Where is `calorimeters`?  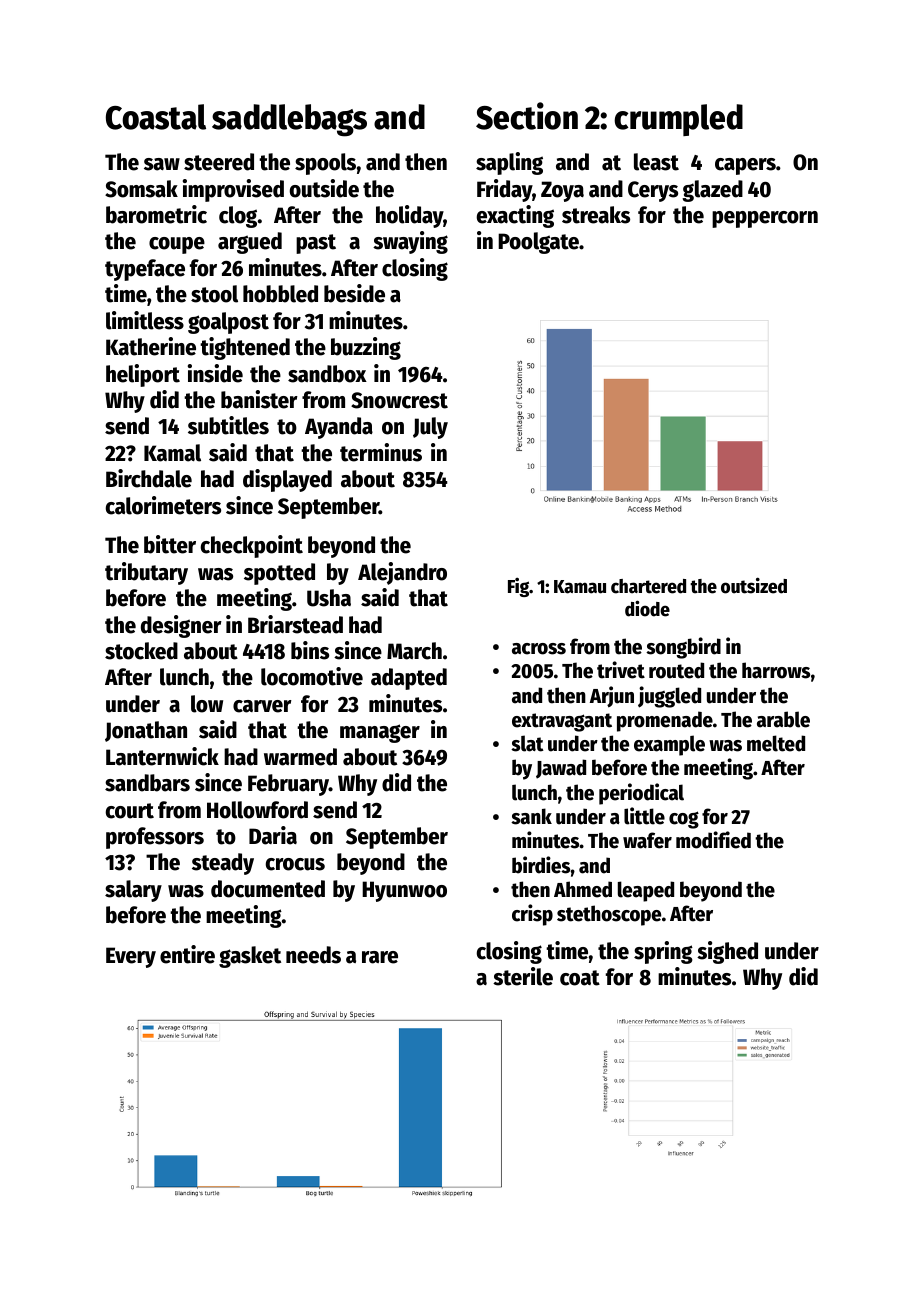
calorimeters is located at coordinates (163, 505).
